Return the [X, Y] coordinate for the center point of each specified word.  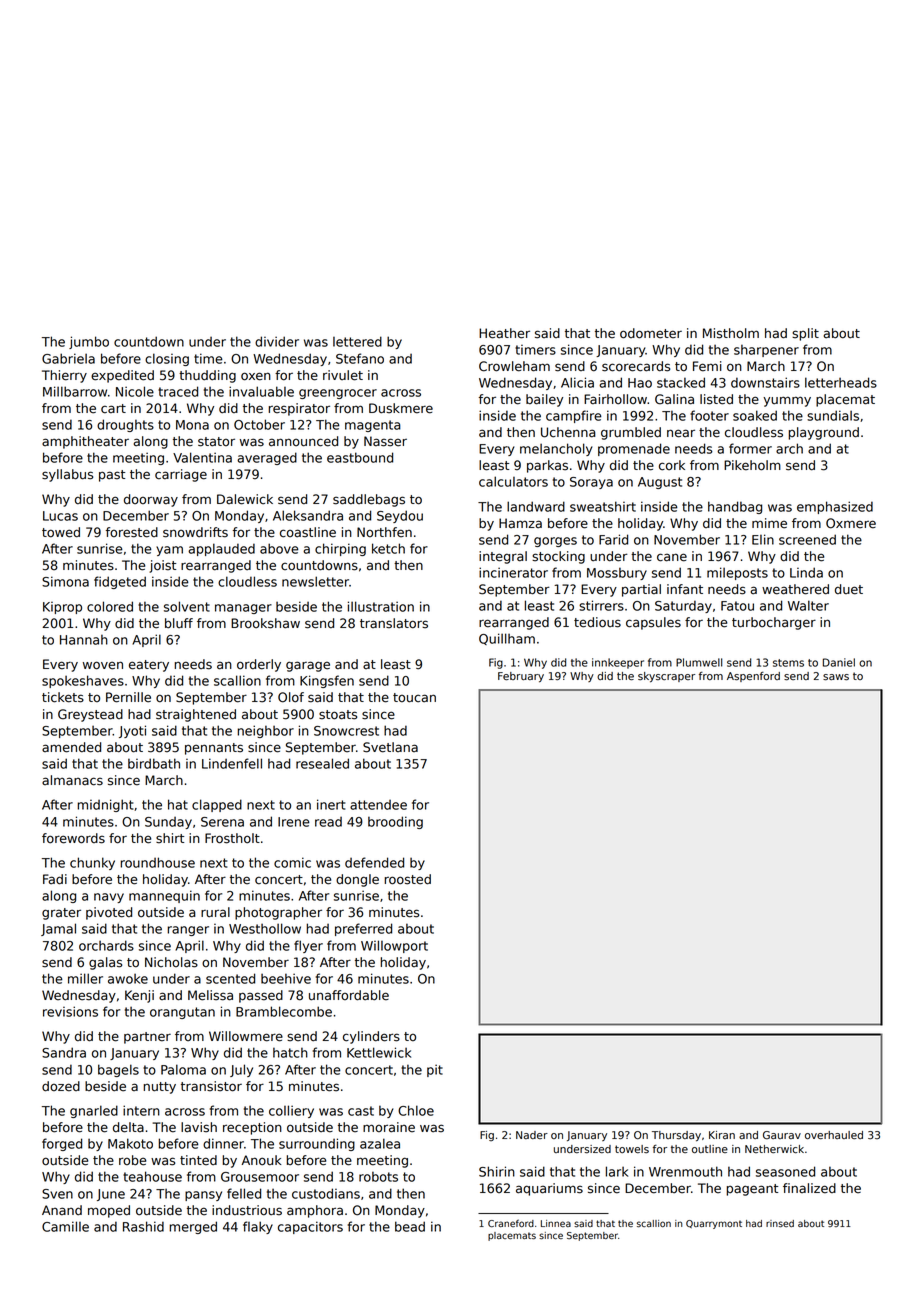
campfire [574, 416]
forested [132, 532]
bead [410, 1226]
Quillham [507, 639]
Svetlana [390, 747]
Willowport [394, 946]
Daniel [839, 662]
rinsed [780, 1224]
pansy [203, 1196]
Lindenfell [232, 763]
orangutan [182, 1013]
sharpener [766, 351]
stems [788, 663]
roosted [408, 879]
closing [167, 359]
